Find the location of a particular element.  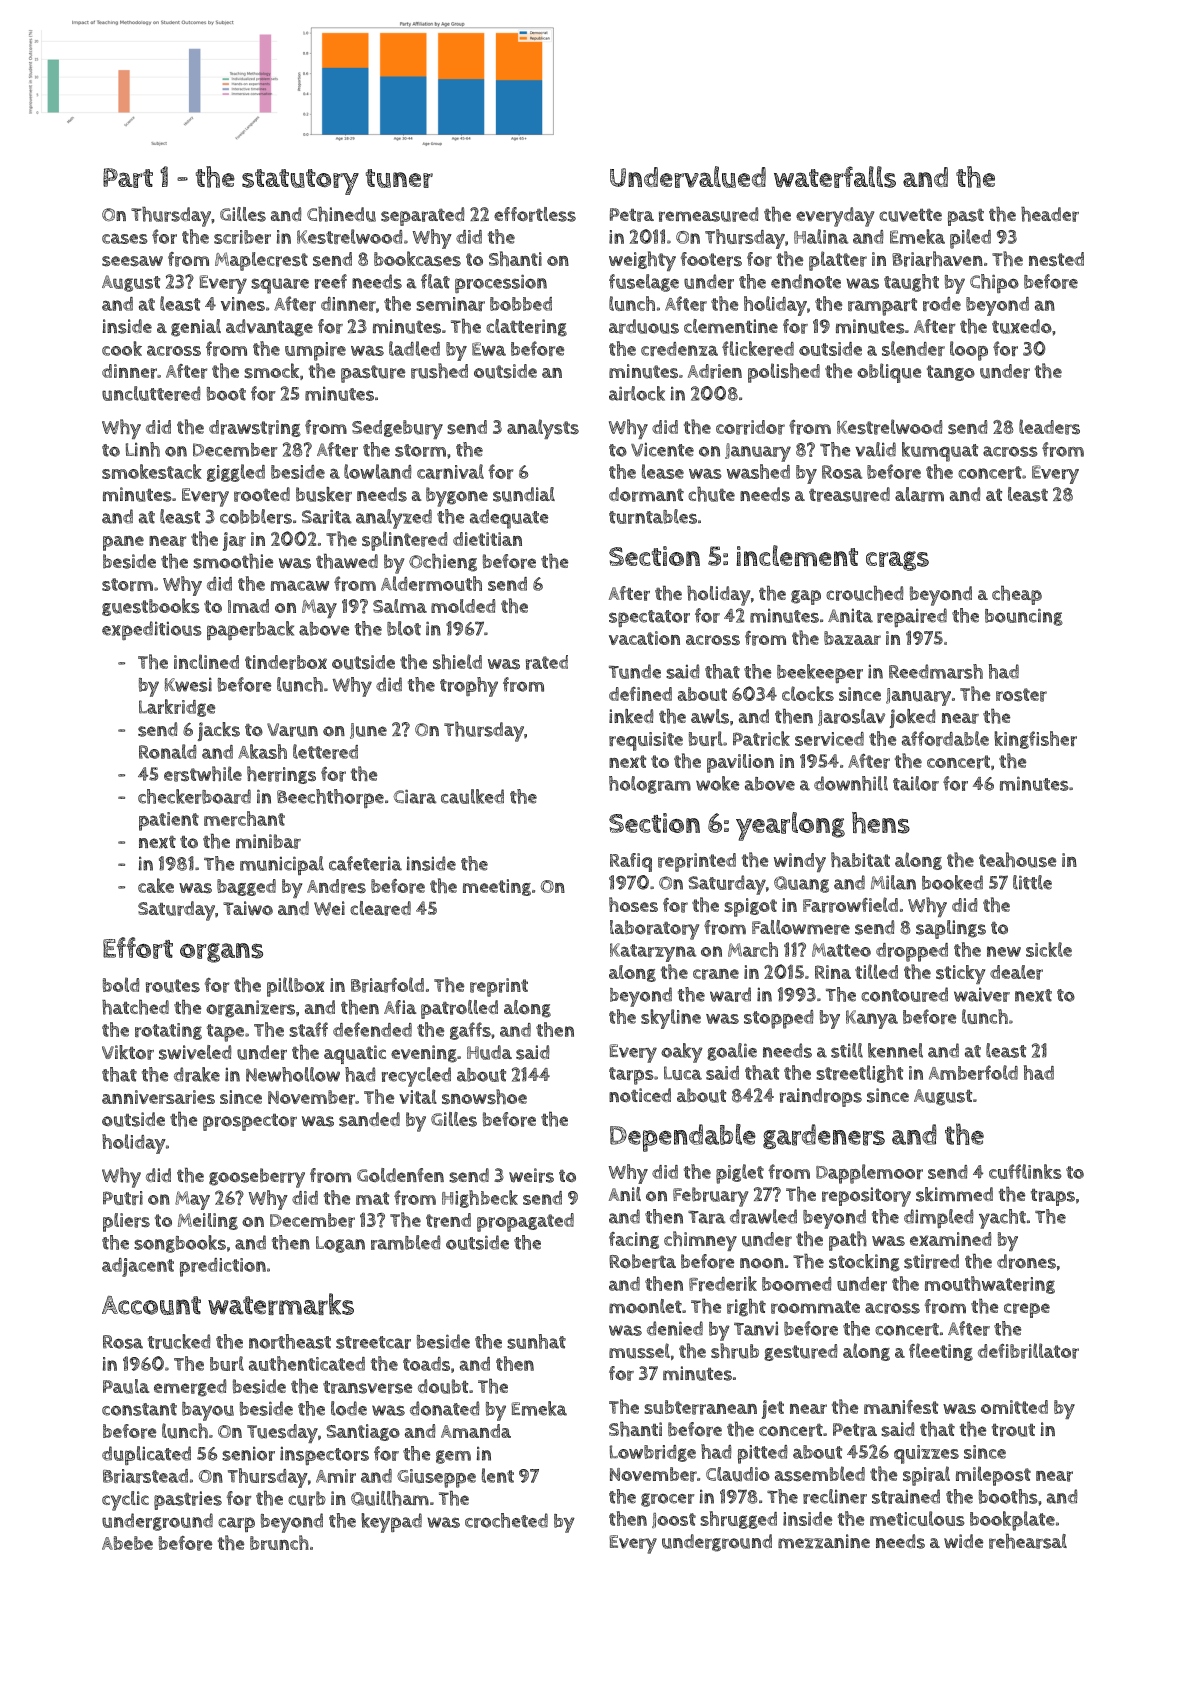

carnival is located at coordinates (450, 471).
